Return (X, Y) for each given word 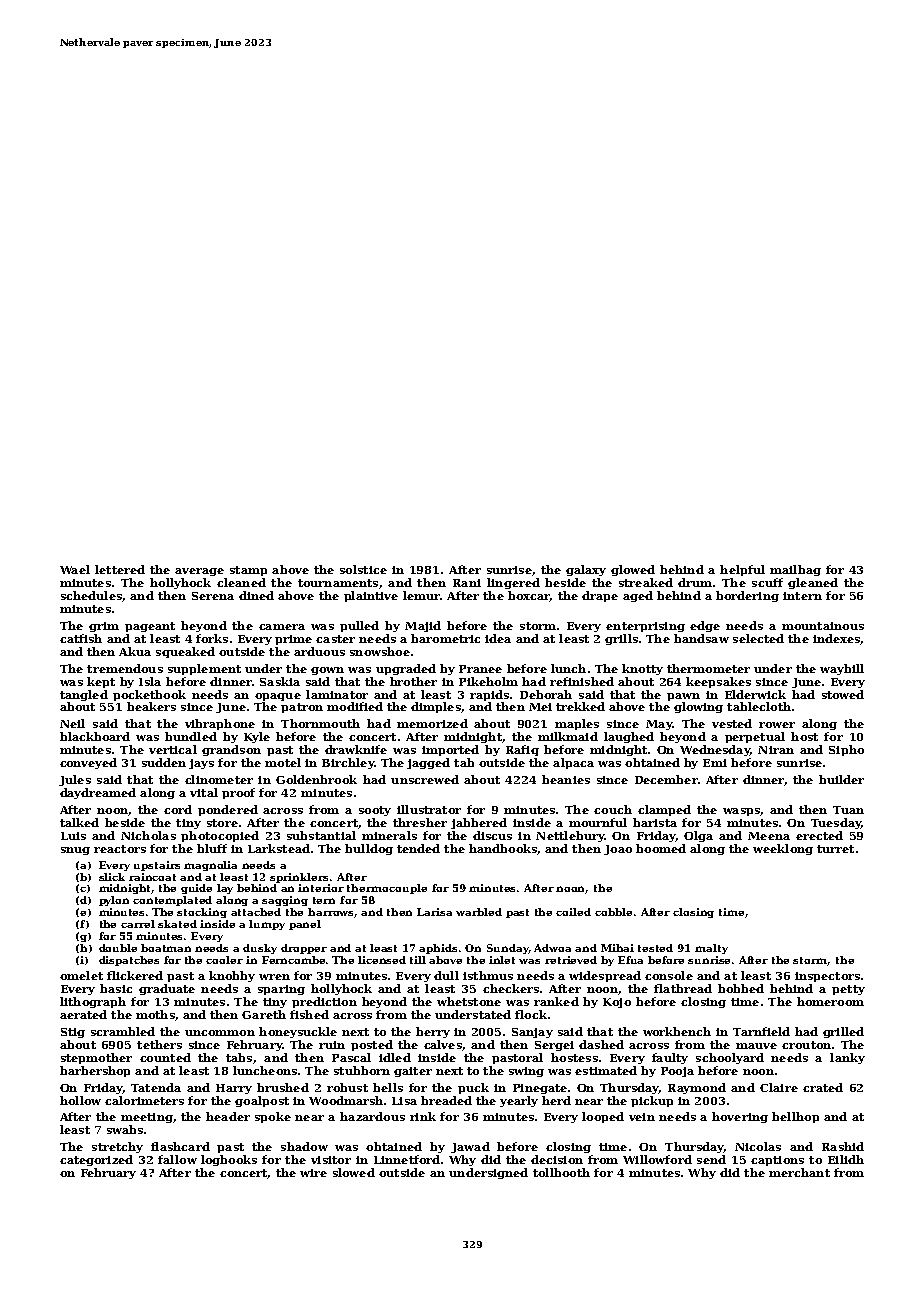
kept (101, 682)
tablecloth (759, 706)
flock (531, 1014)
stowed (843, 694)
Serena (213, 596)
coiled (573, 912)
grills (621, 639)
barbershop (95, 1071)
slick (112, 877)
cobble (613, 912)
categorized (96, 1160)
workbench (677, 1031)
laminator (337, 694)
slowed (354, 1172)
